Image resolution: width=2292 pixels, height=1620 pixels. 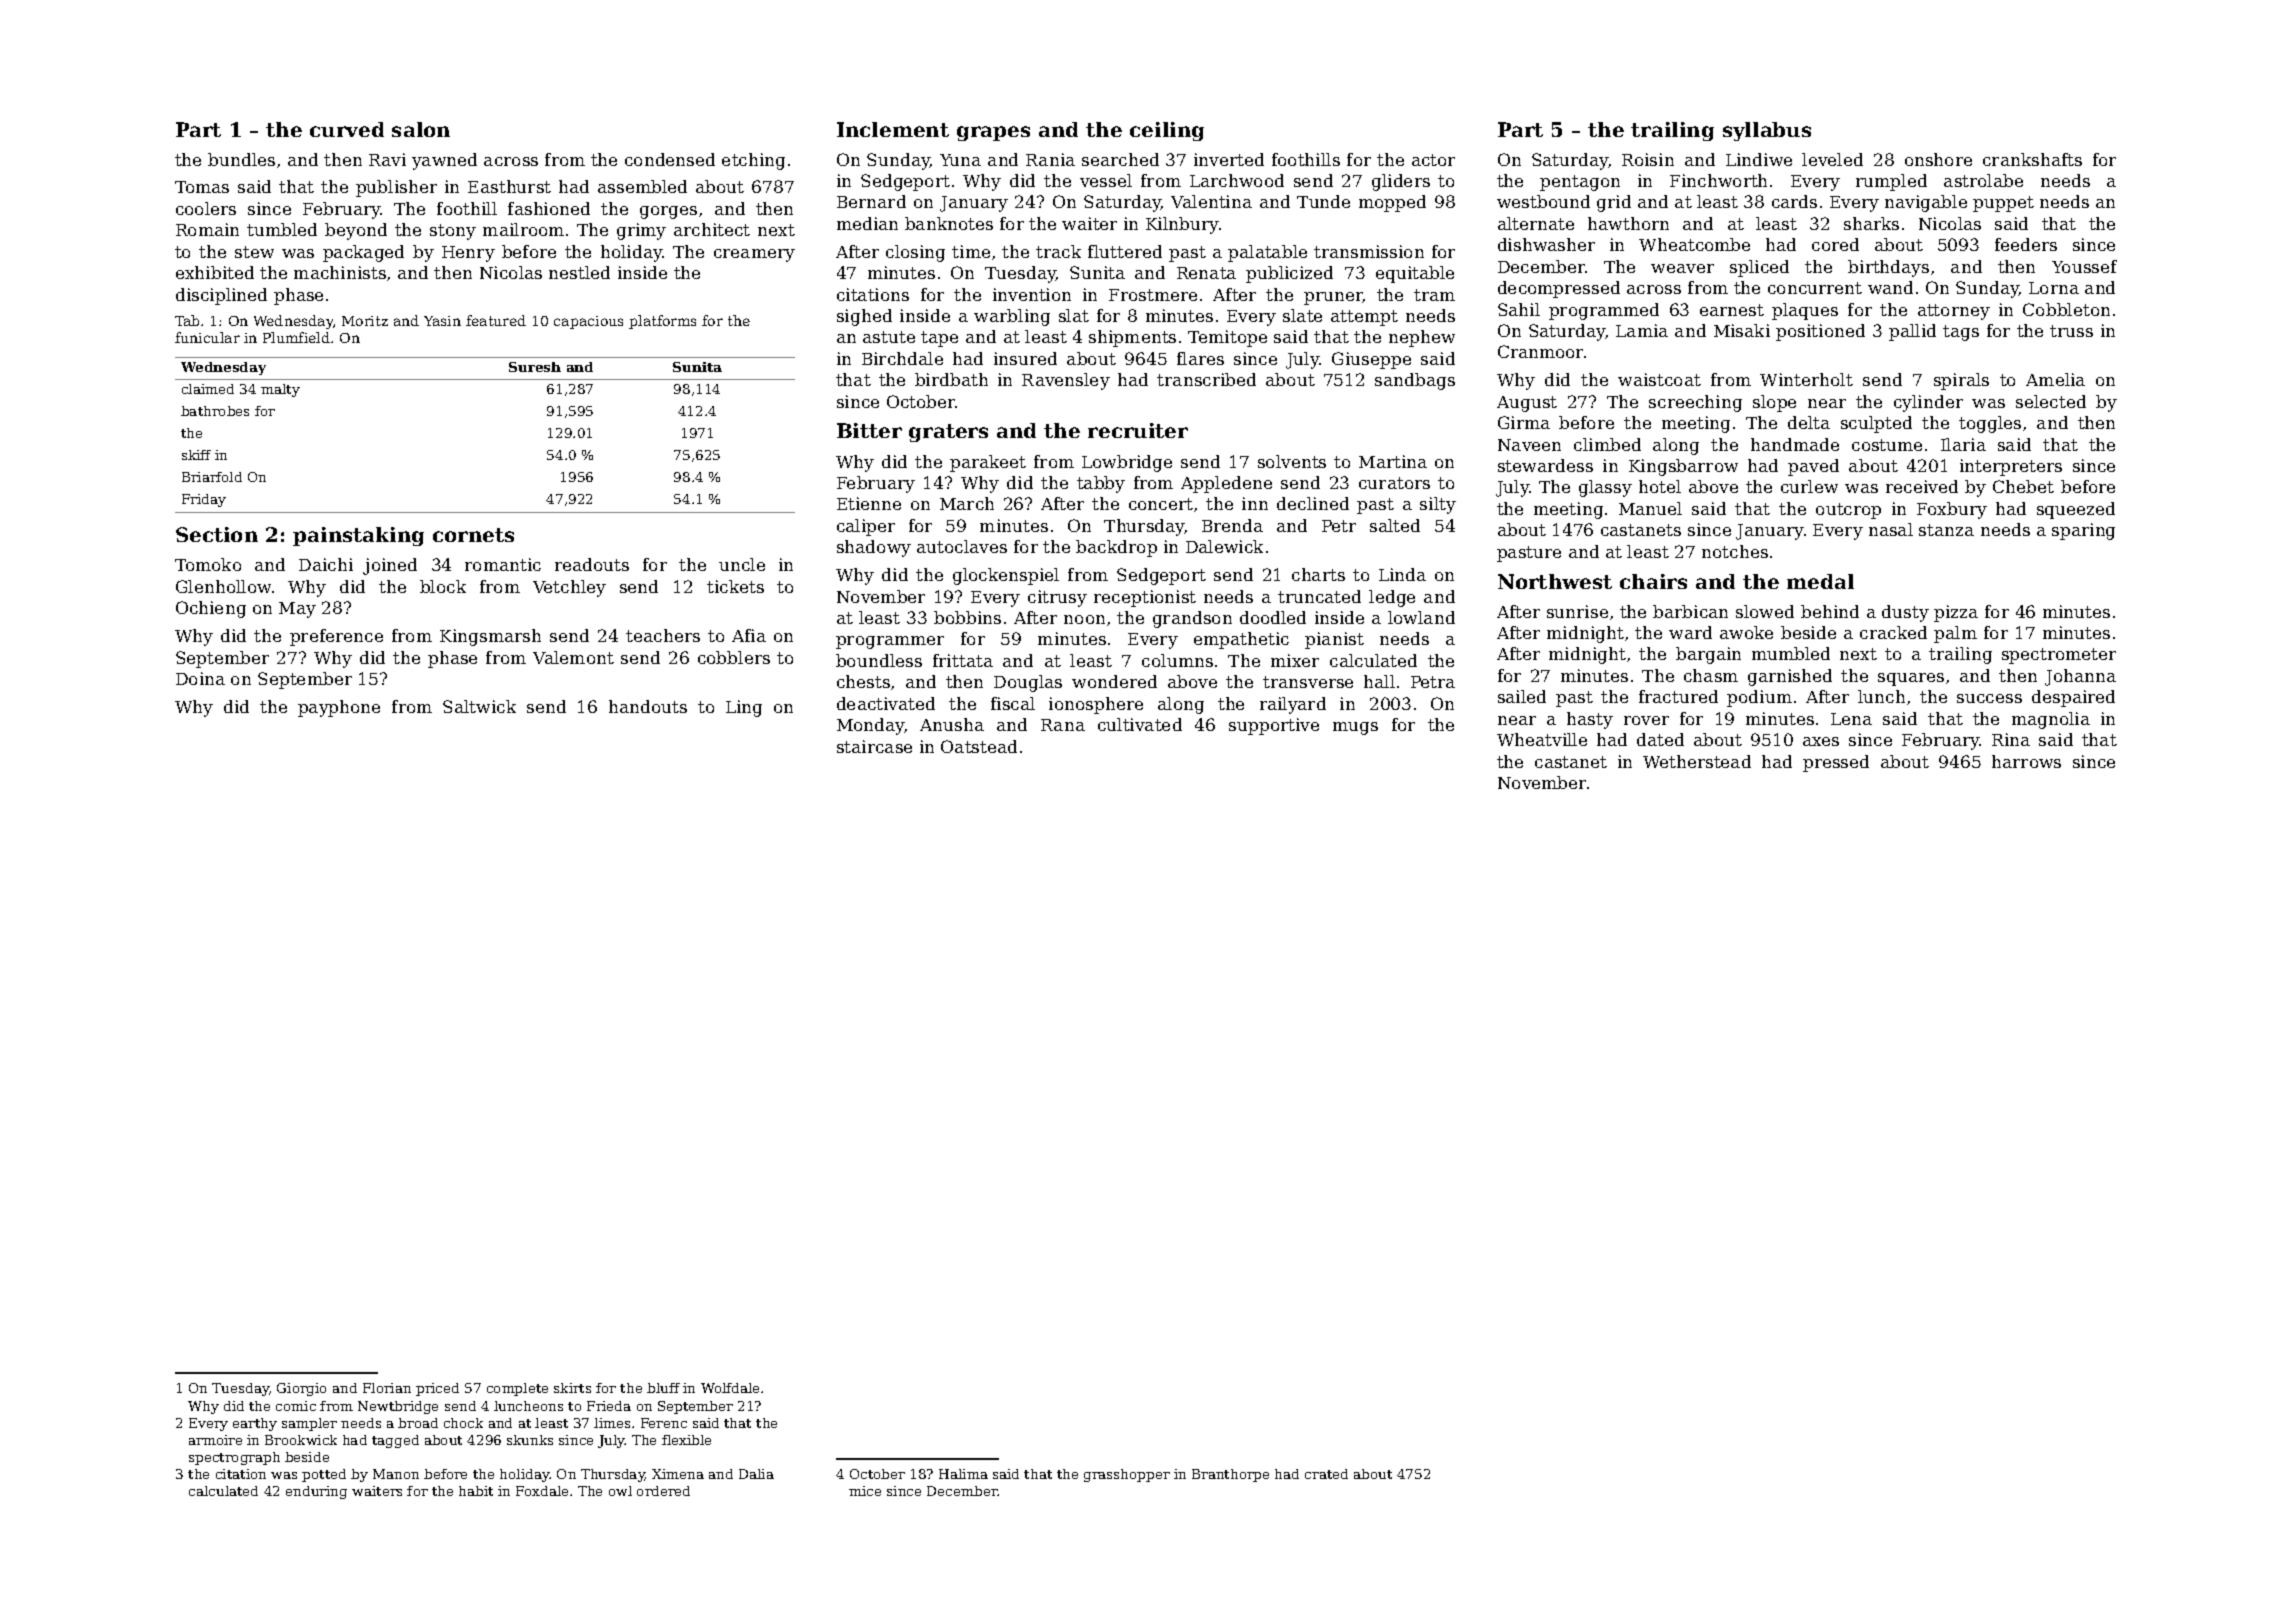 What do you see at coordinates (874, 746) in the screenshot?
I see `staircase` at bounding box center [874, 746].
